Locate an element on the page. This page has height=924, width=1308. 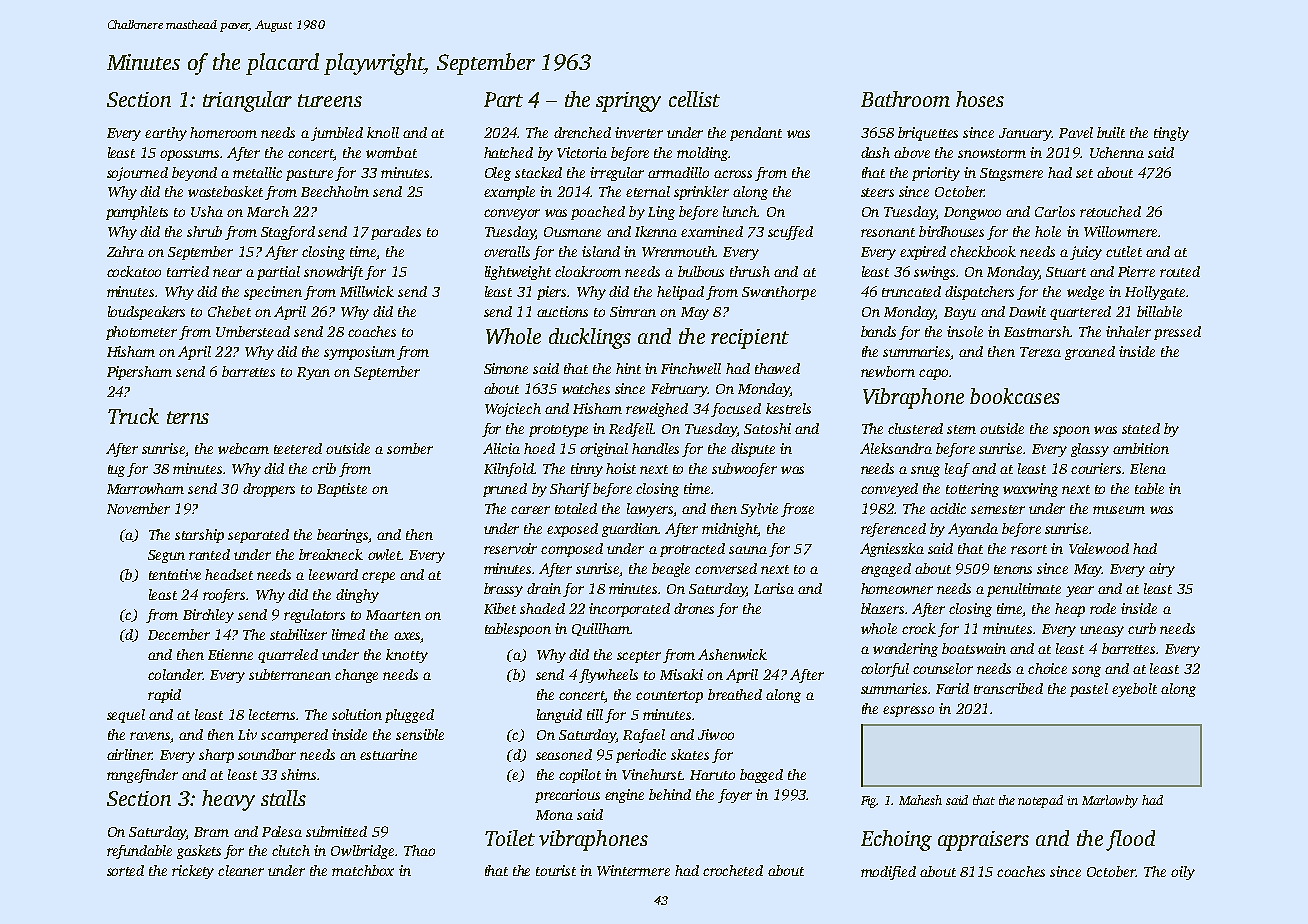
matchbox is located at coordinates (363, 870).
